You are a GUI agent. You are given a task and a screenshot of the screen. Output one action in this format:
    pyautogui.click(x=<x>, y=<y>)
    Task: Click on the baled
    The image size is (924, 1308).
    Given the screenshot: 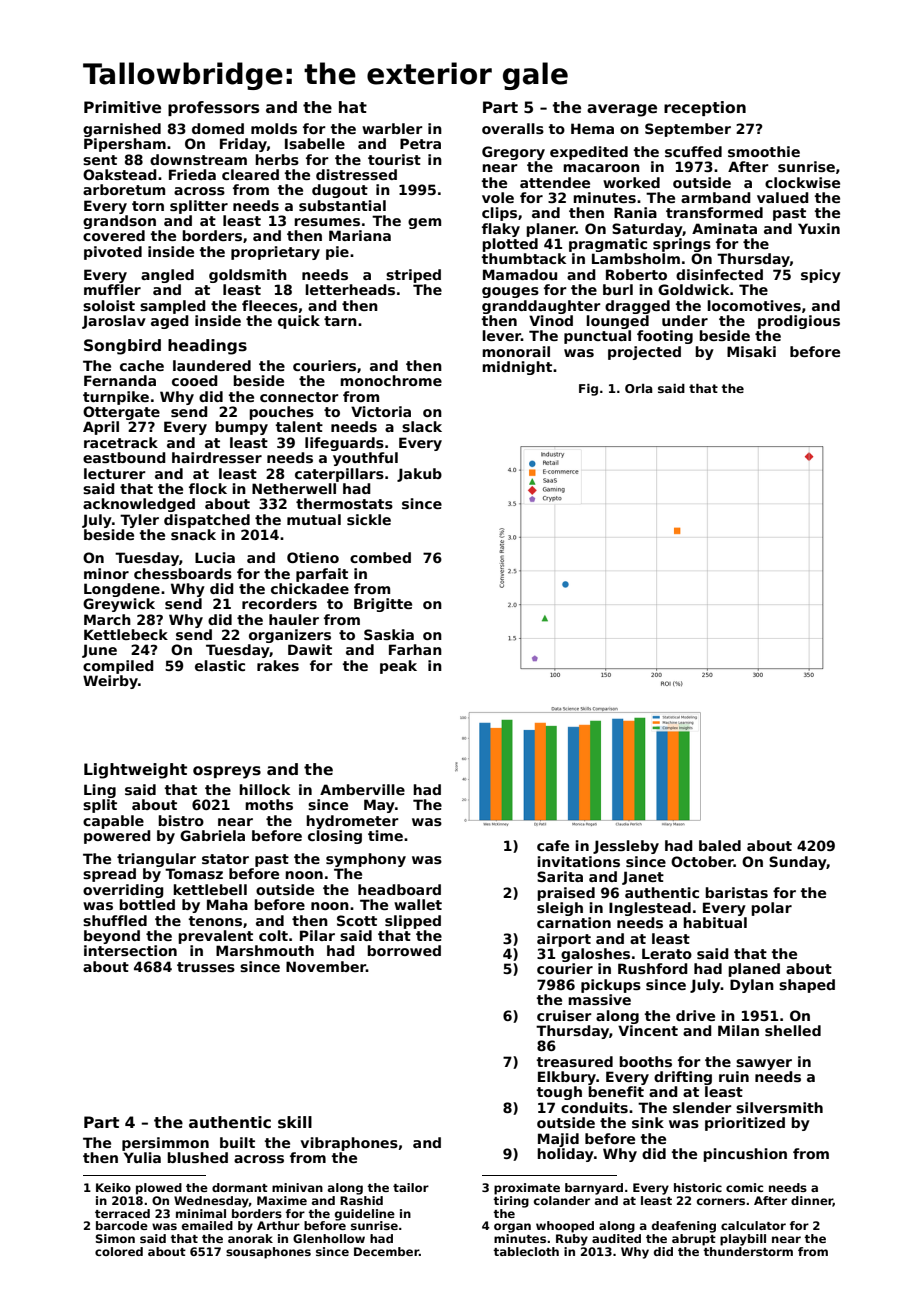 What is the action you would take?
    pyautogui.click(x=720, y=845)
